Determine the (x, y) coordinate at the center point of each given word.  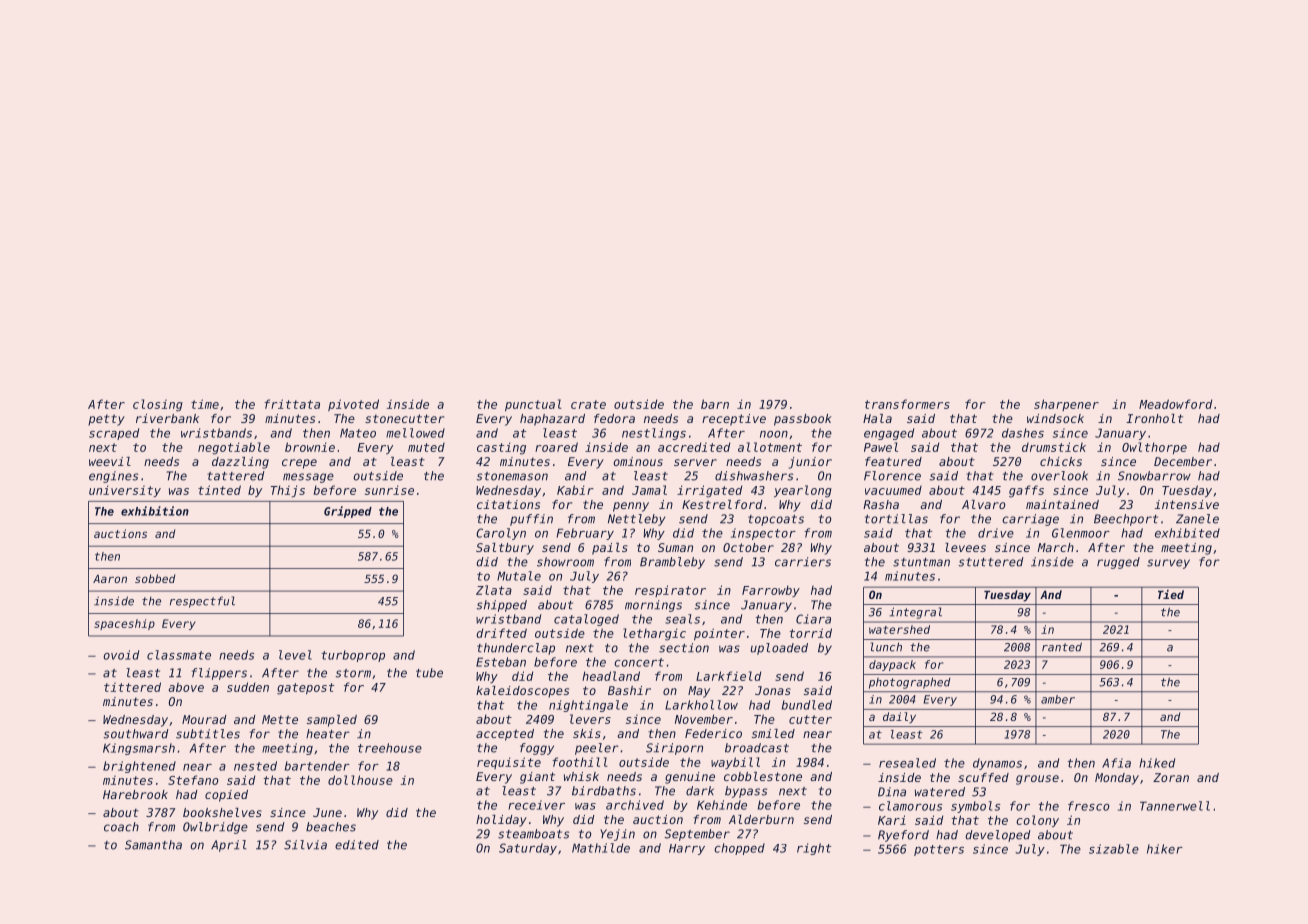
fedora (614, 418)
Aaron (110, 579)
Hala (877, 418)
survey (1168, 564)
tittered (132, 687)
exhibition (155, 511)
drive (996, 533)
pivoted (353, 405)
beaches (331, 827)
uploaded (779, 649)
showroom (565, 562)
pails (610, 549)
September (697, 835)
